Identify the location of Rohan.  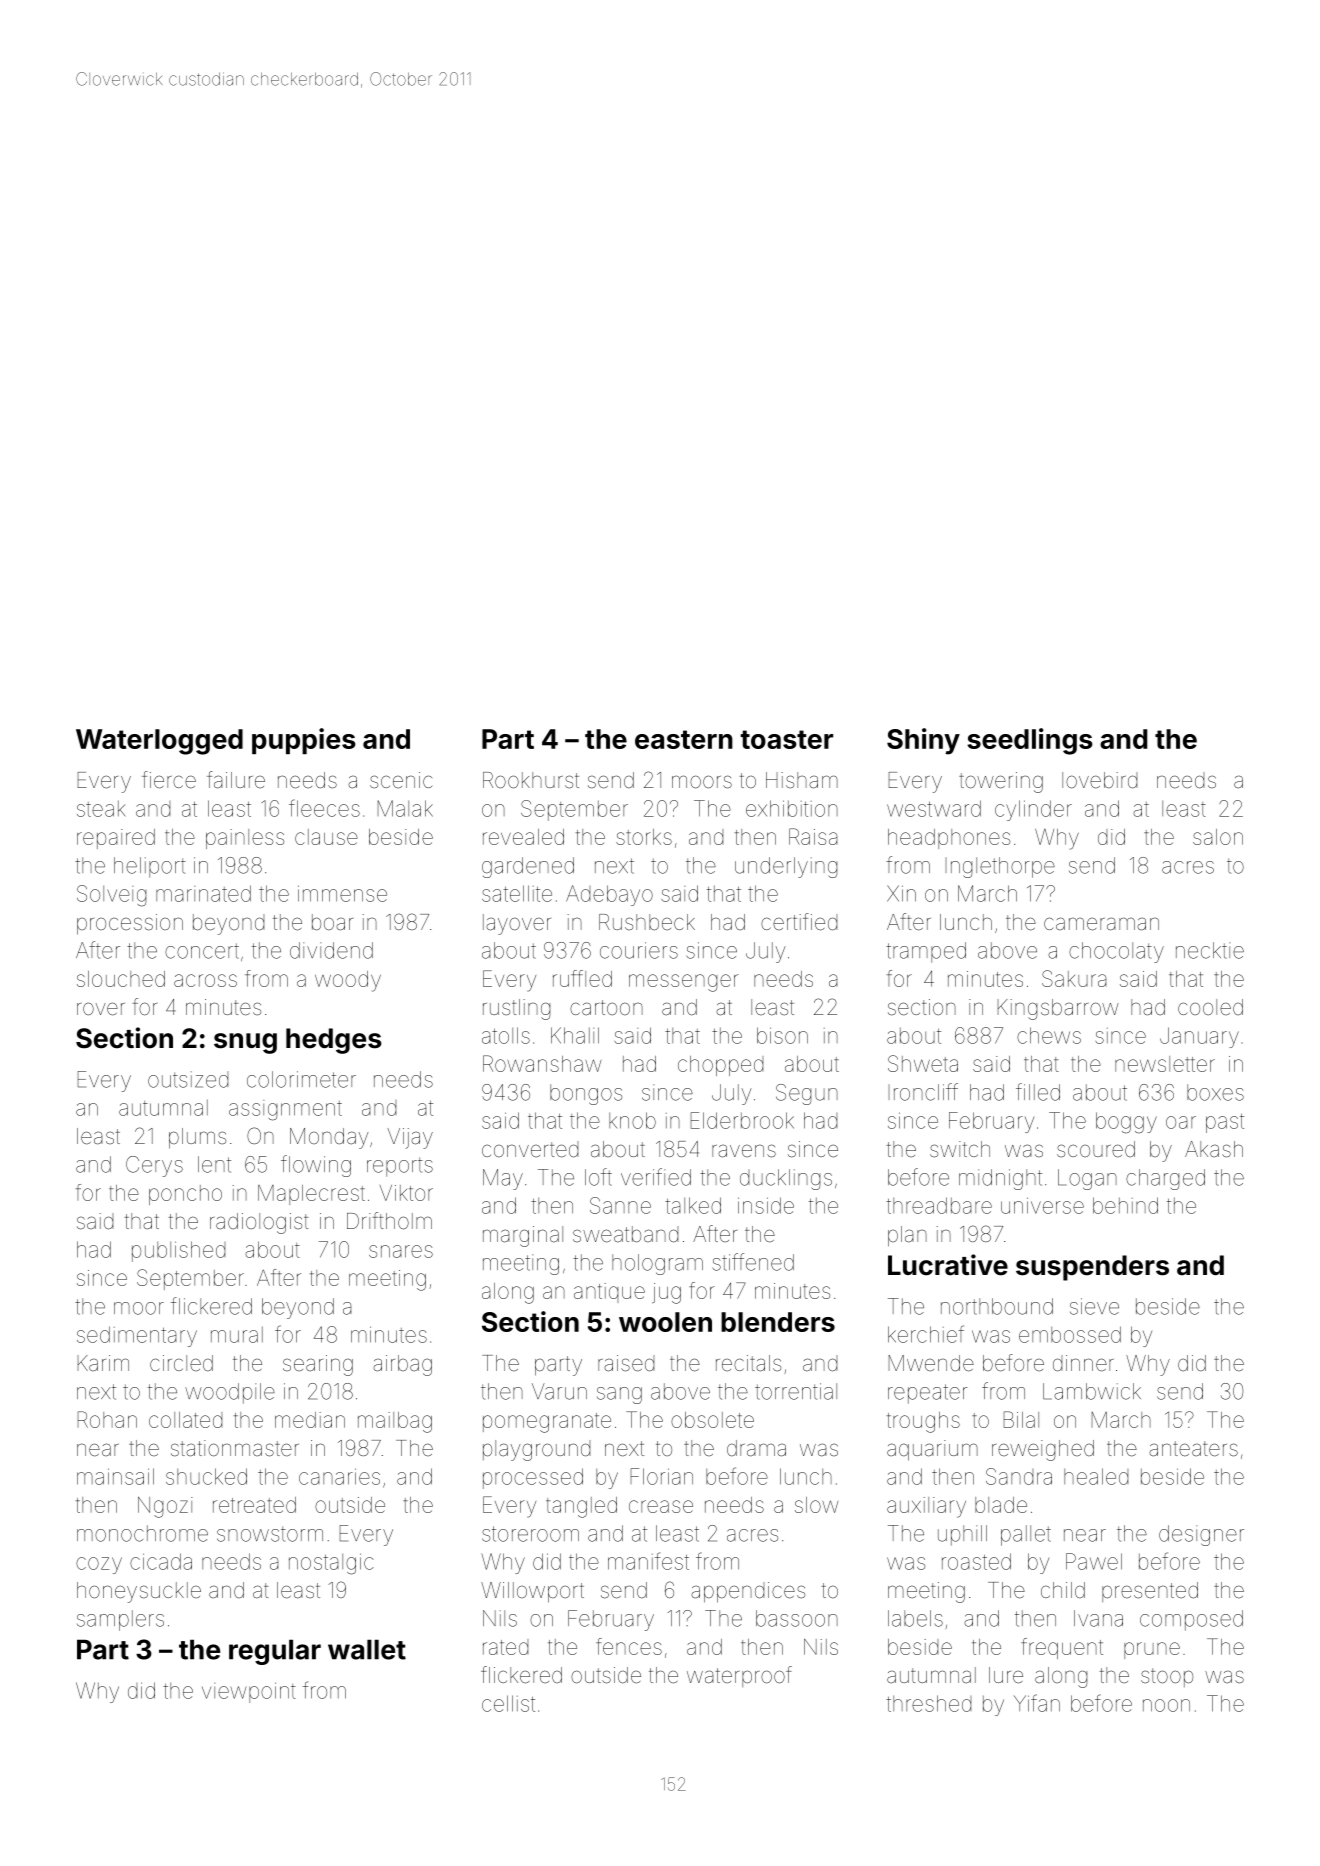
(107, 1419).
